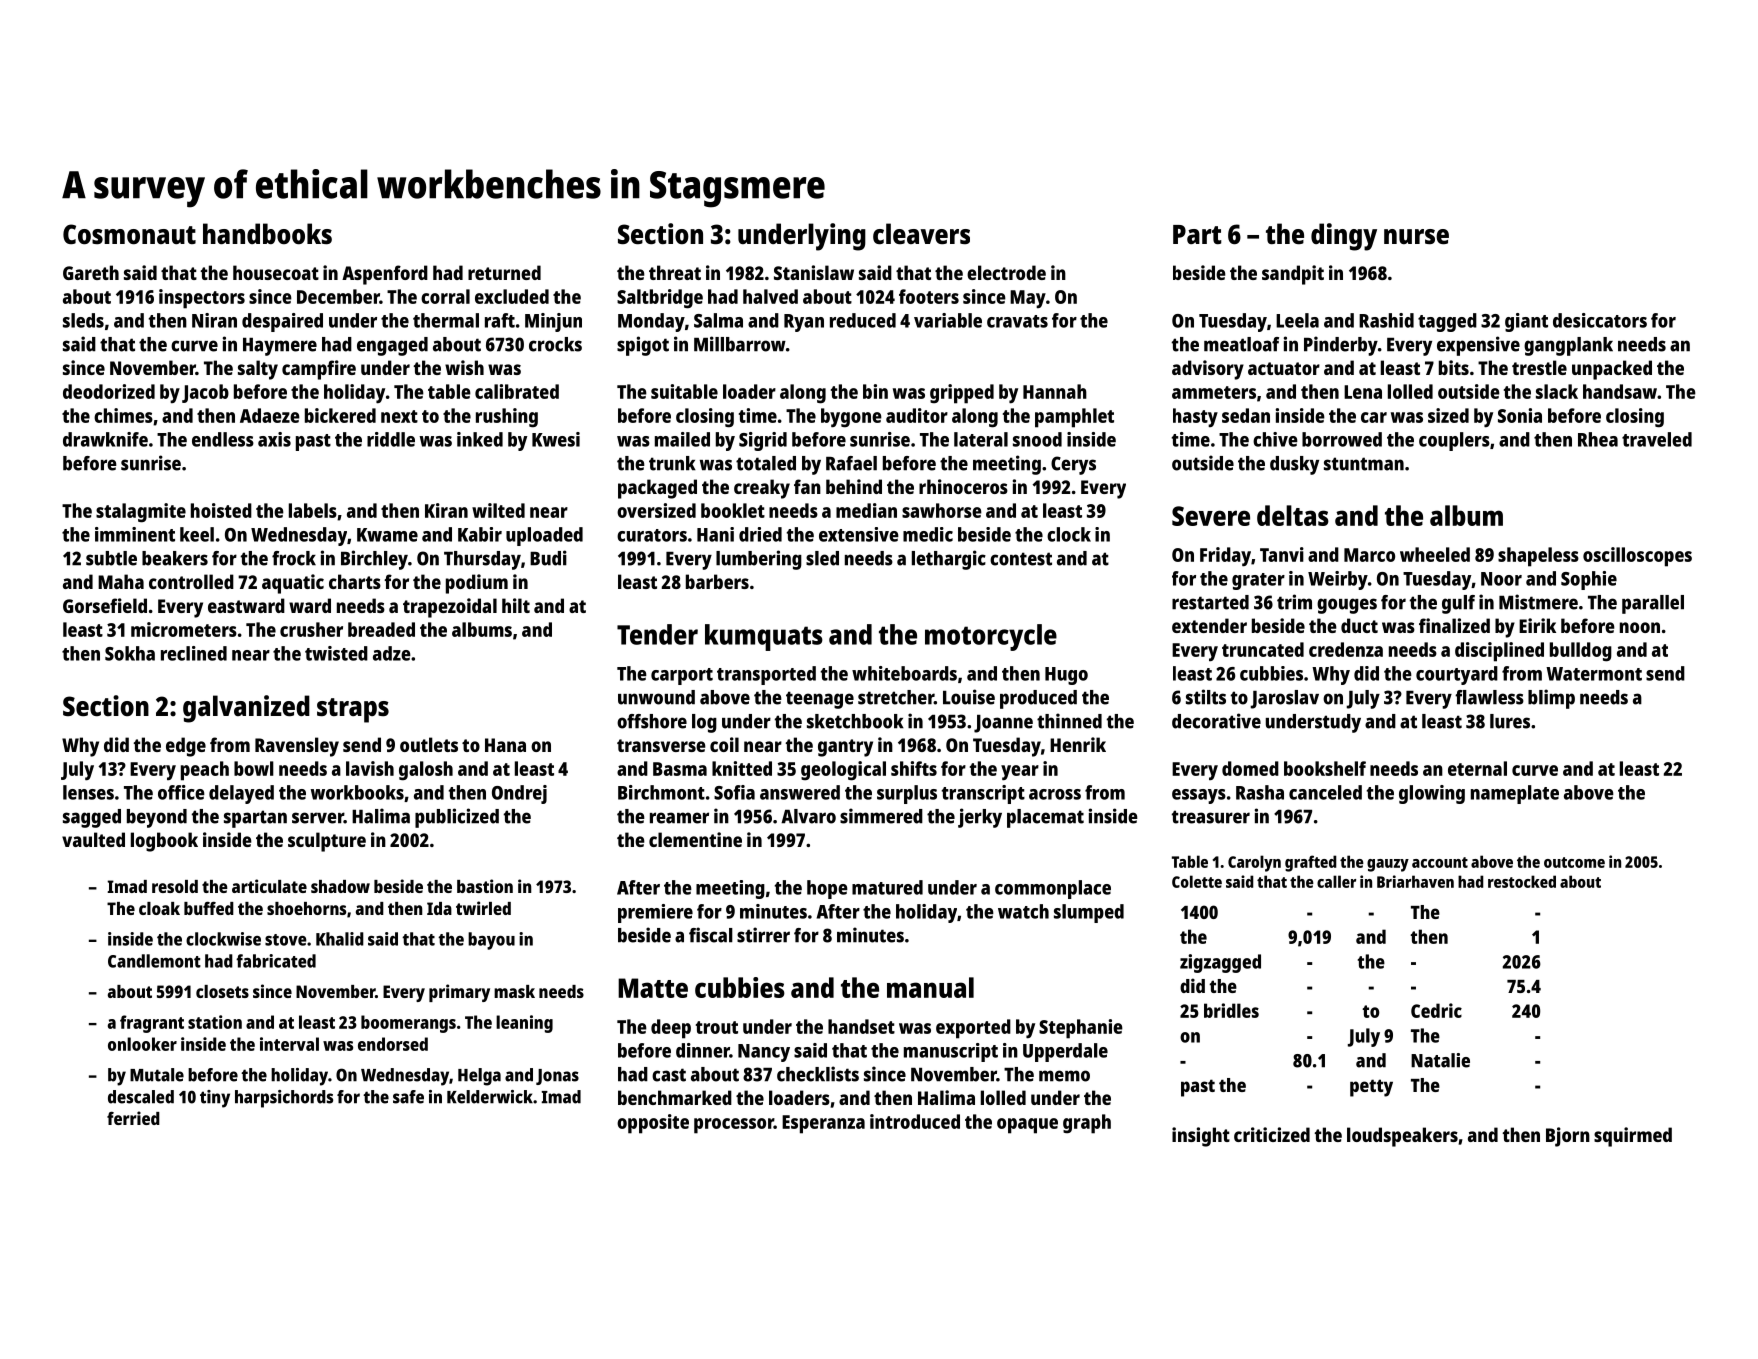  Describe the element at coordinates (297, 747) in the screenshot. I see `Ravensley` at that location.
